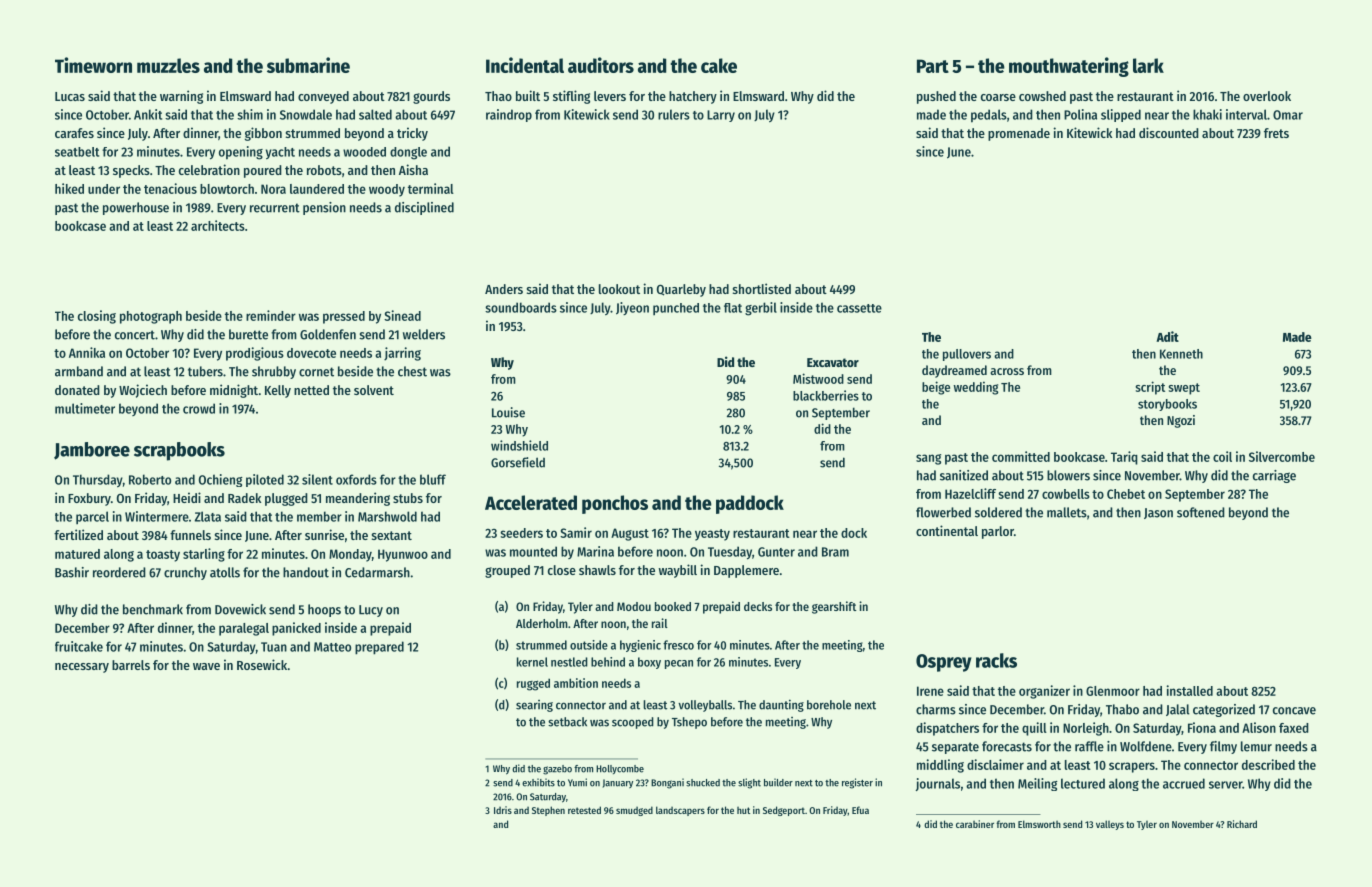 This image has width=1372, height=887. What do you see at coordinates (674, 114) in the image?
I see `rulers` at bounding box center [674, 114].
